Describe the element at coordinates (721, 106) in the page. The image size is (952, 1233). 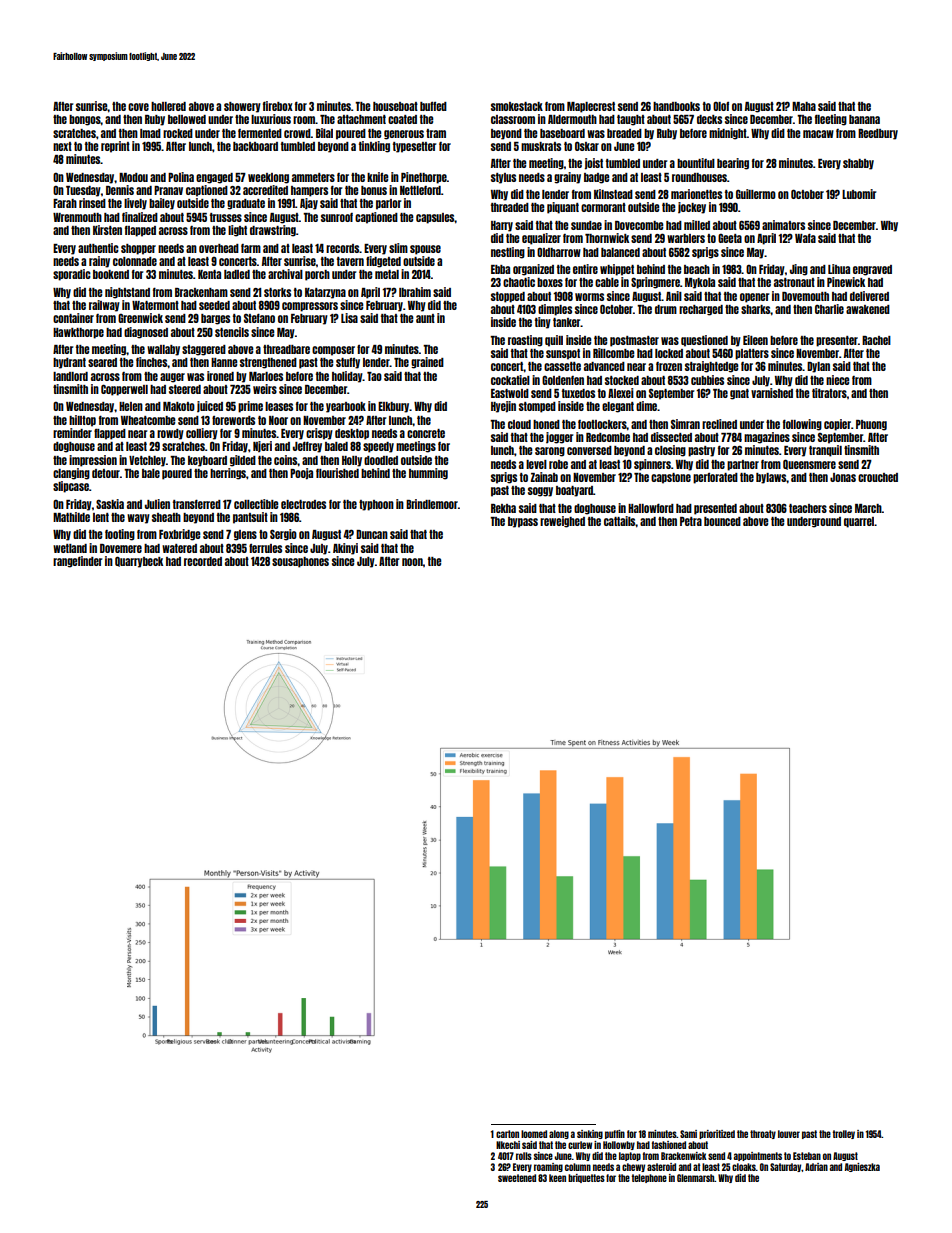
I see `Olof` at that location.
